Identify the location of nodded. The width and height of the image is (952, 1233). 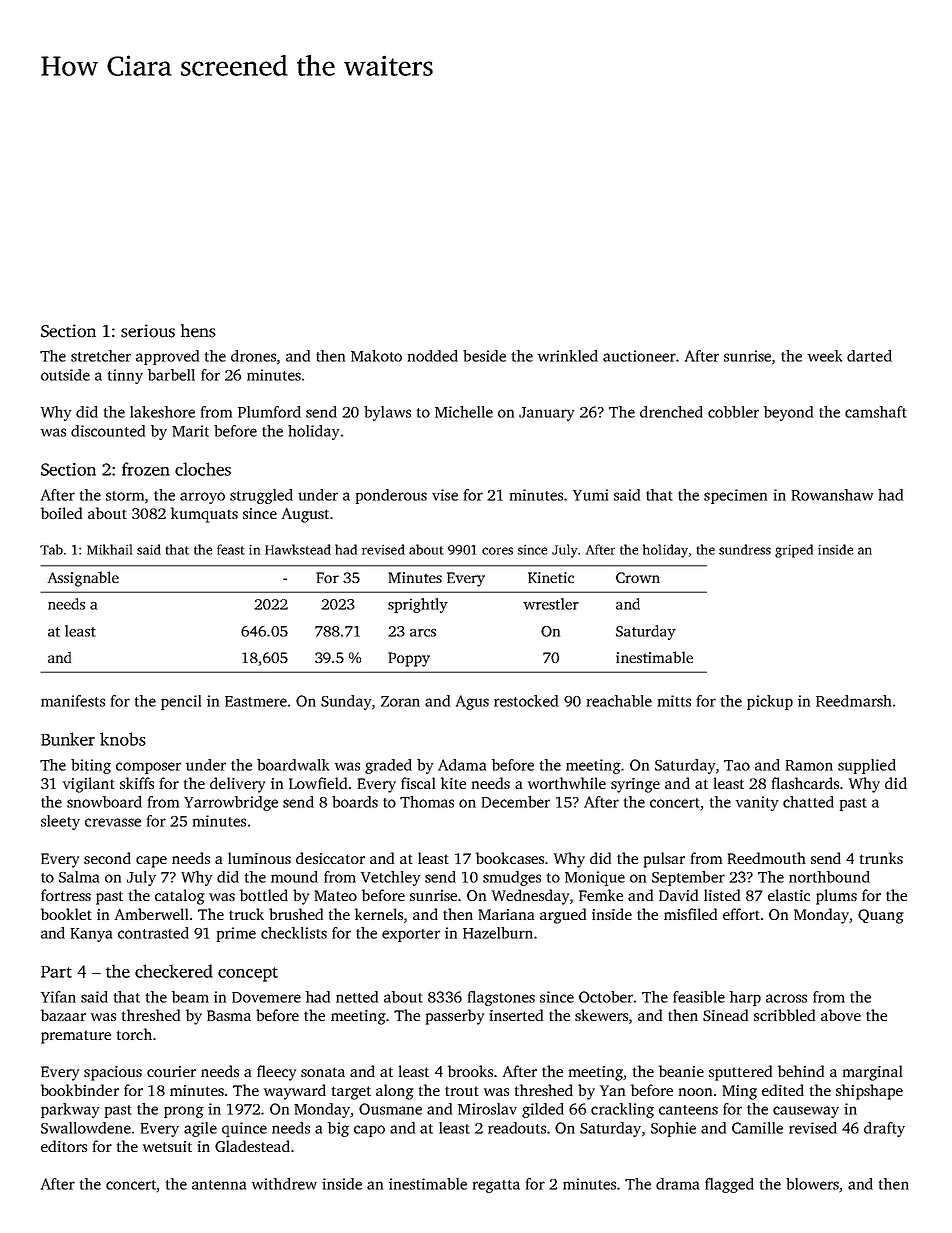
(433, 356).
